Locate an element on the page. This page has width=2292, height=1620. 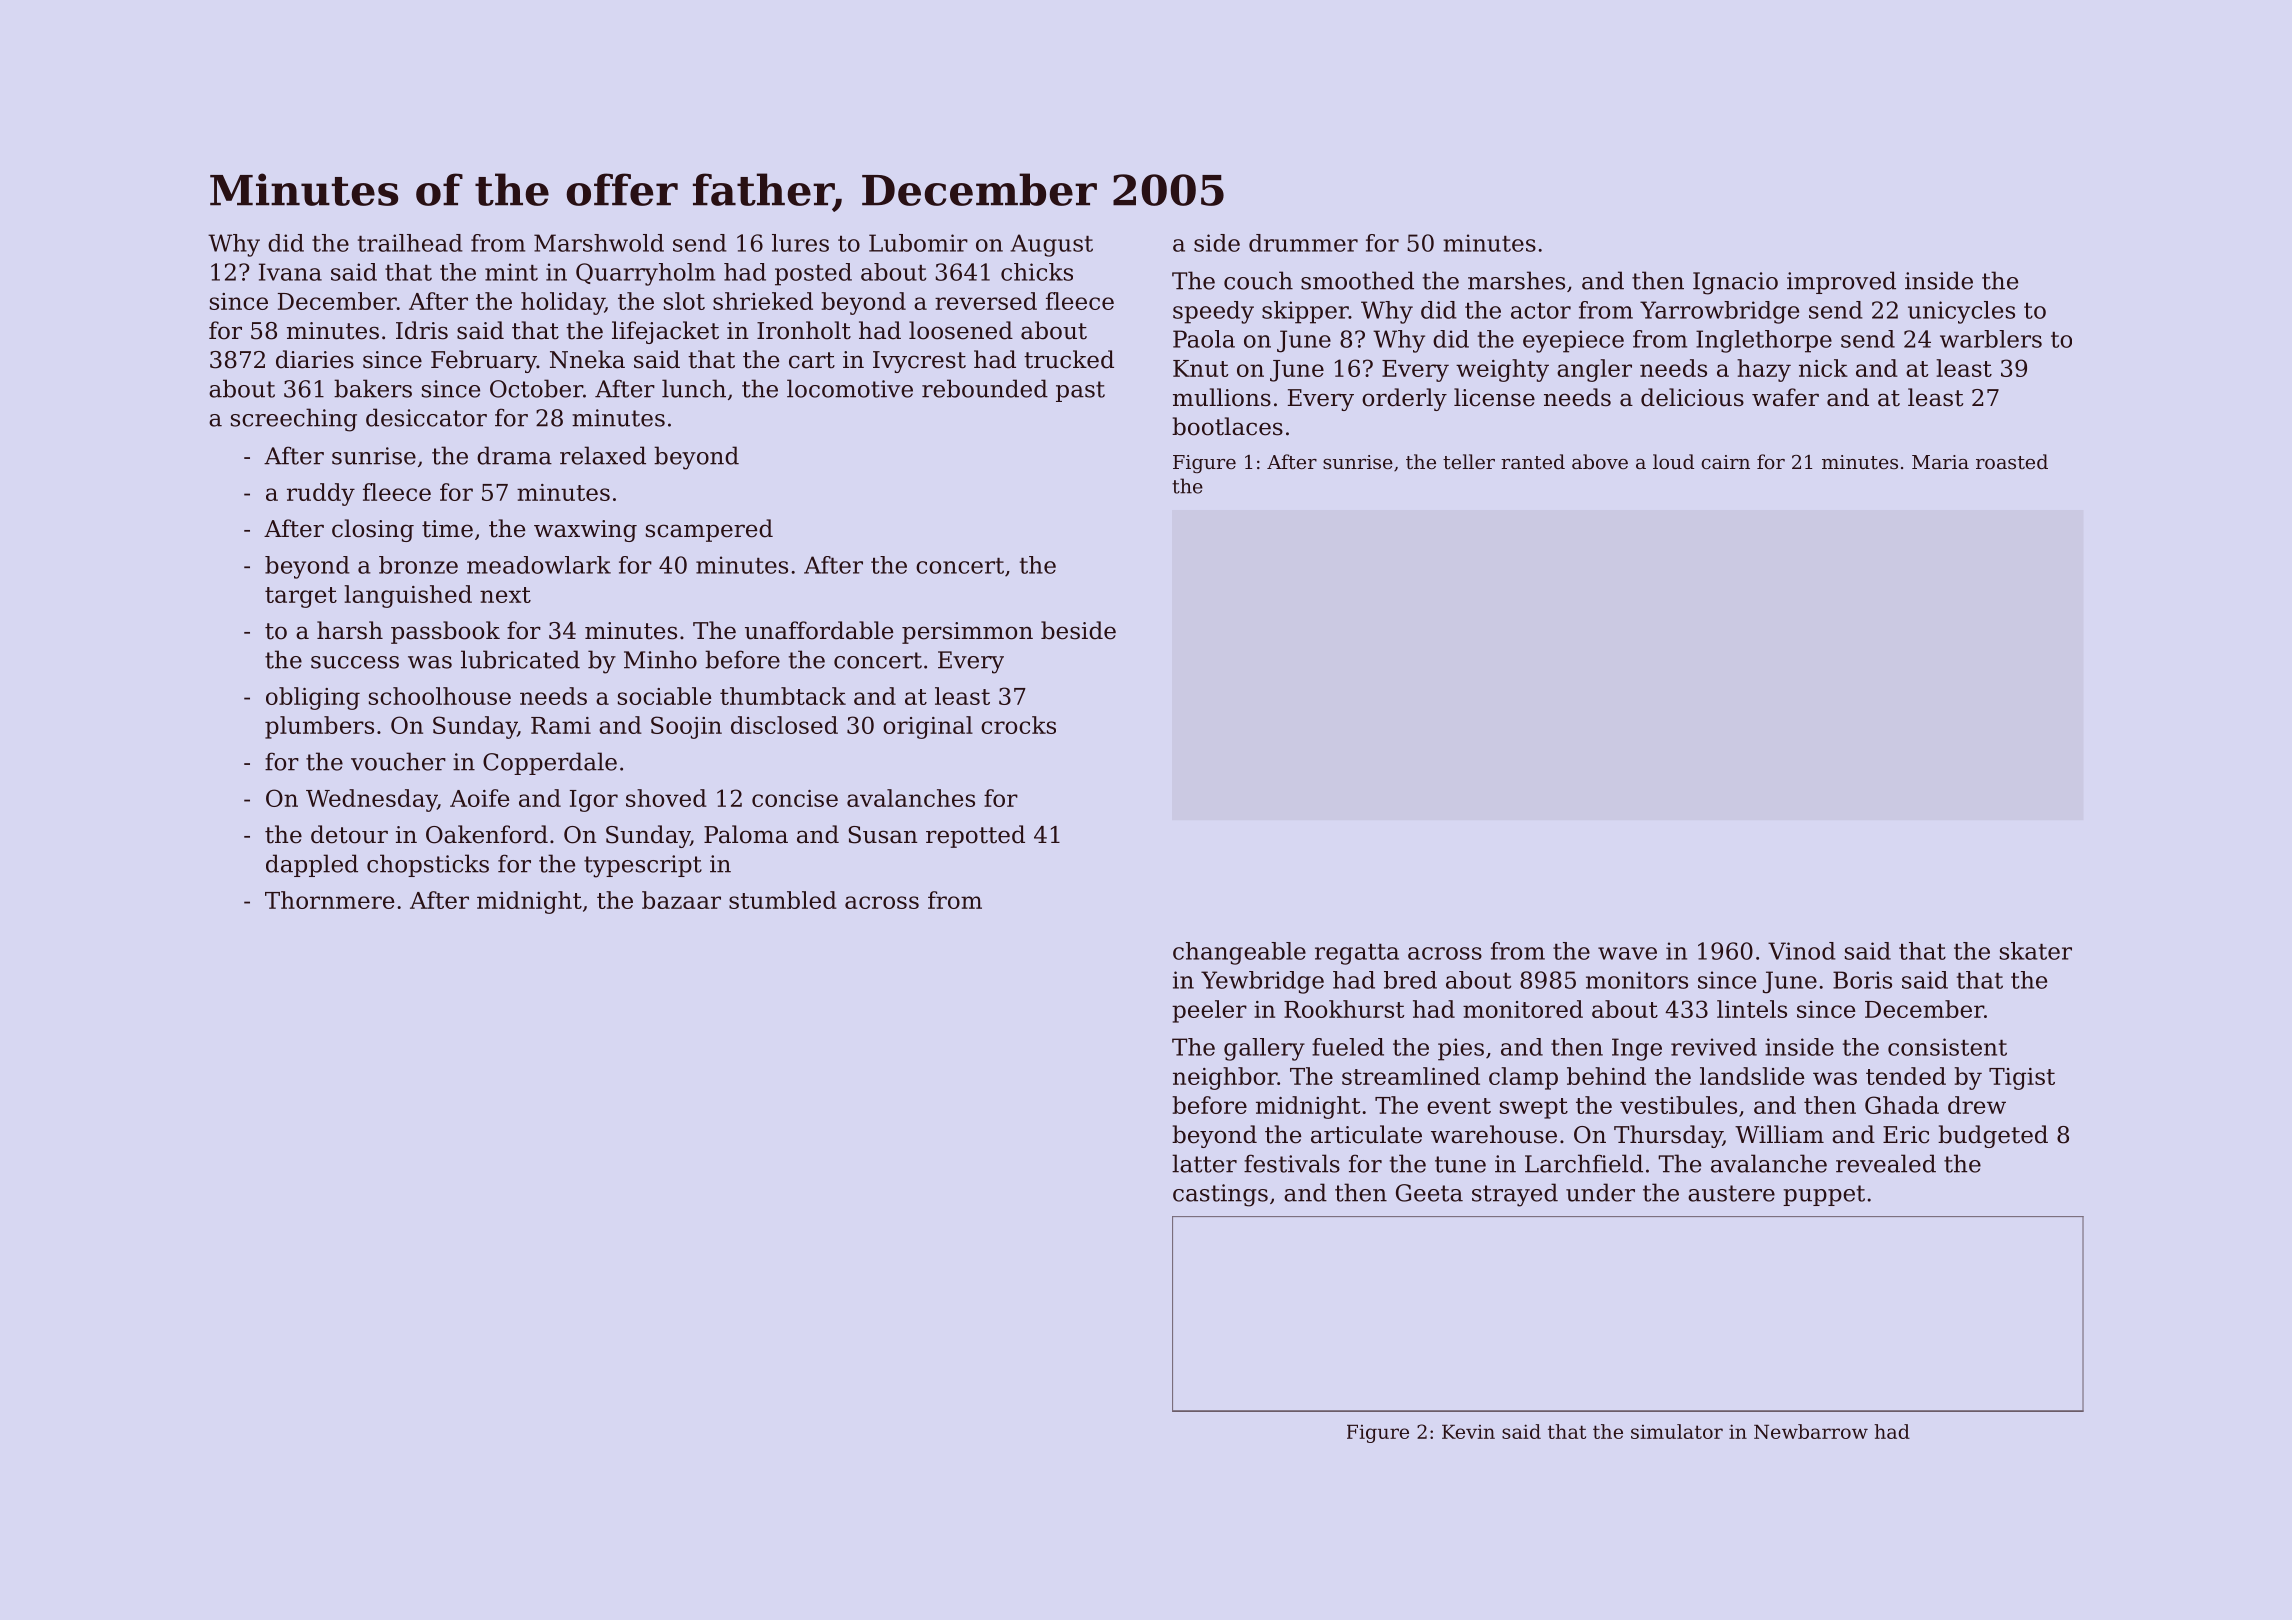
lubricated is located at coordinates (520, 659).
